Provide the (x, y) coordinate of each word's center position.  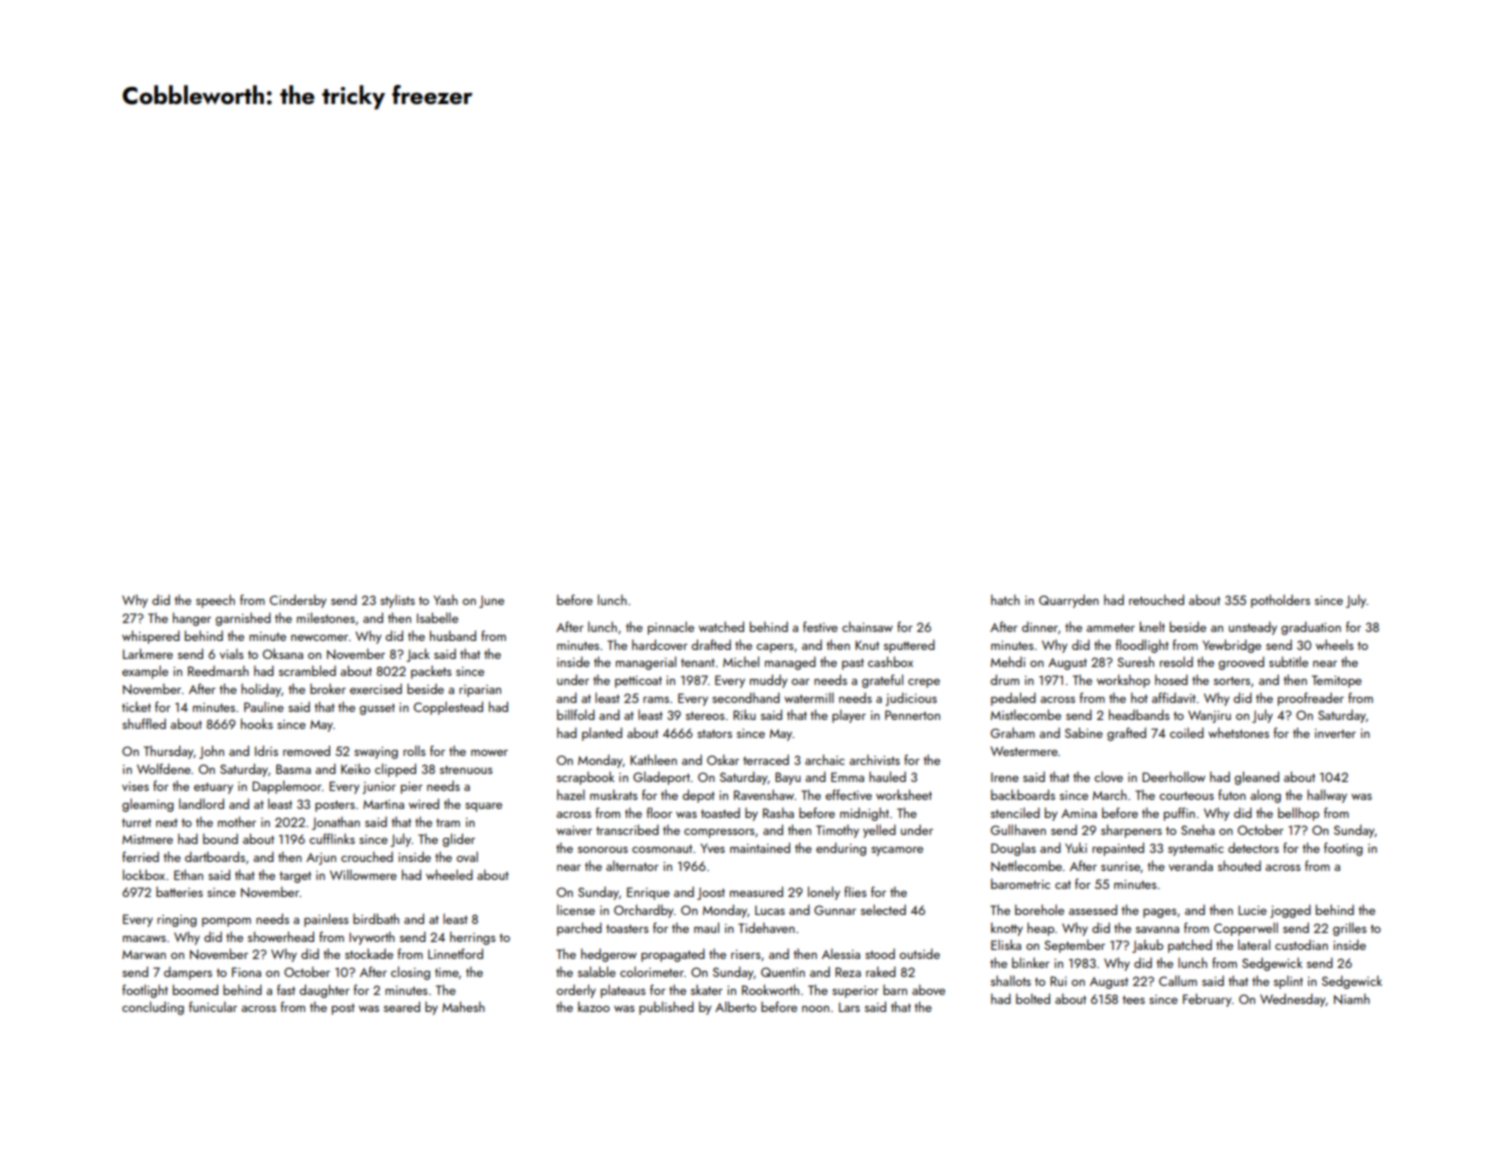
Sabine (1084, 732)
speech (215, 601)
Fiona (246, 972)
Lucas (770, 910)
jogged (1290, 911)
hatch (1005, 599)
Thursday (169, 752)
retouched (1156, 599)
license (576, 909)
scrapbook (585, 778)
